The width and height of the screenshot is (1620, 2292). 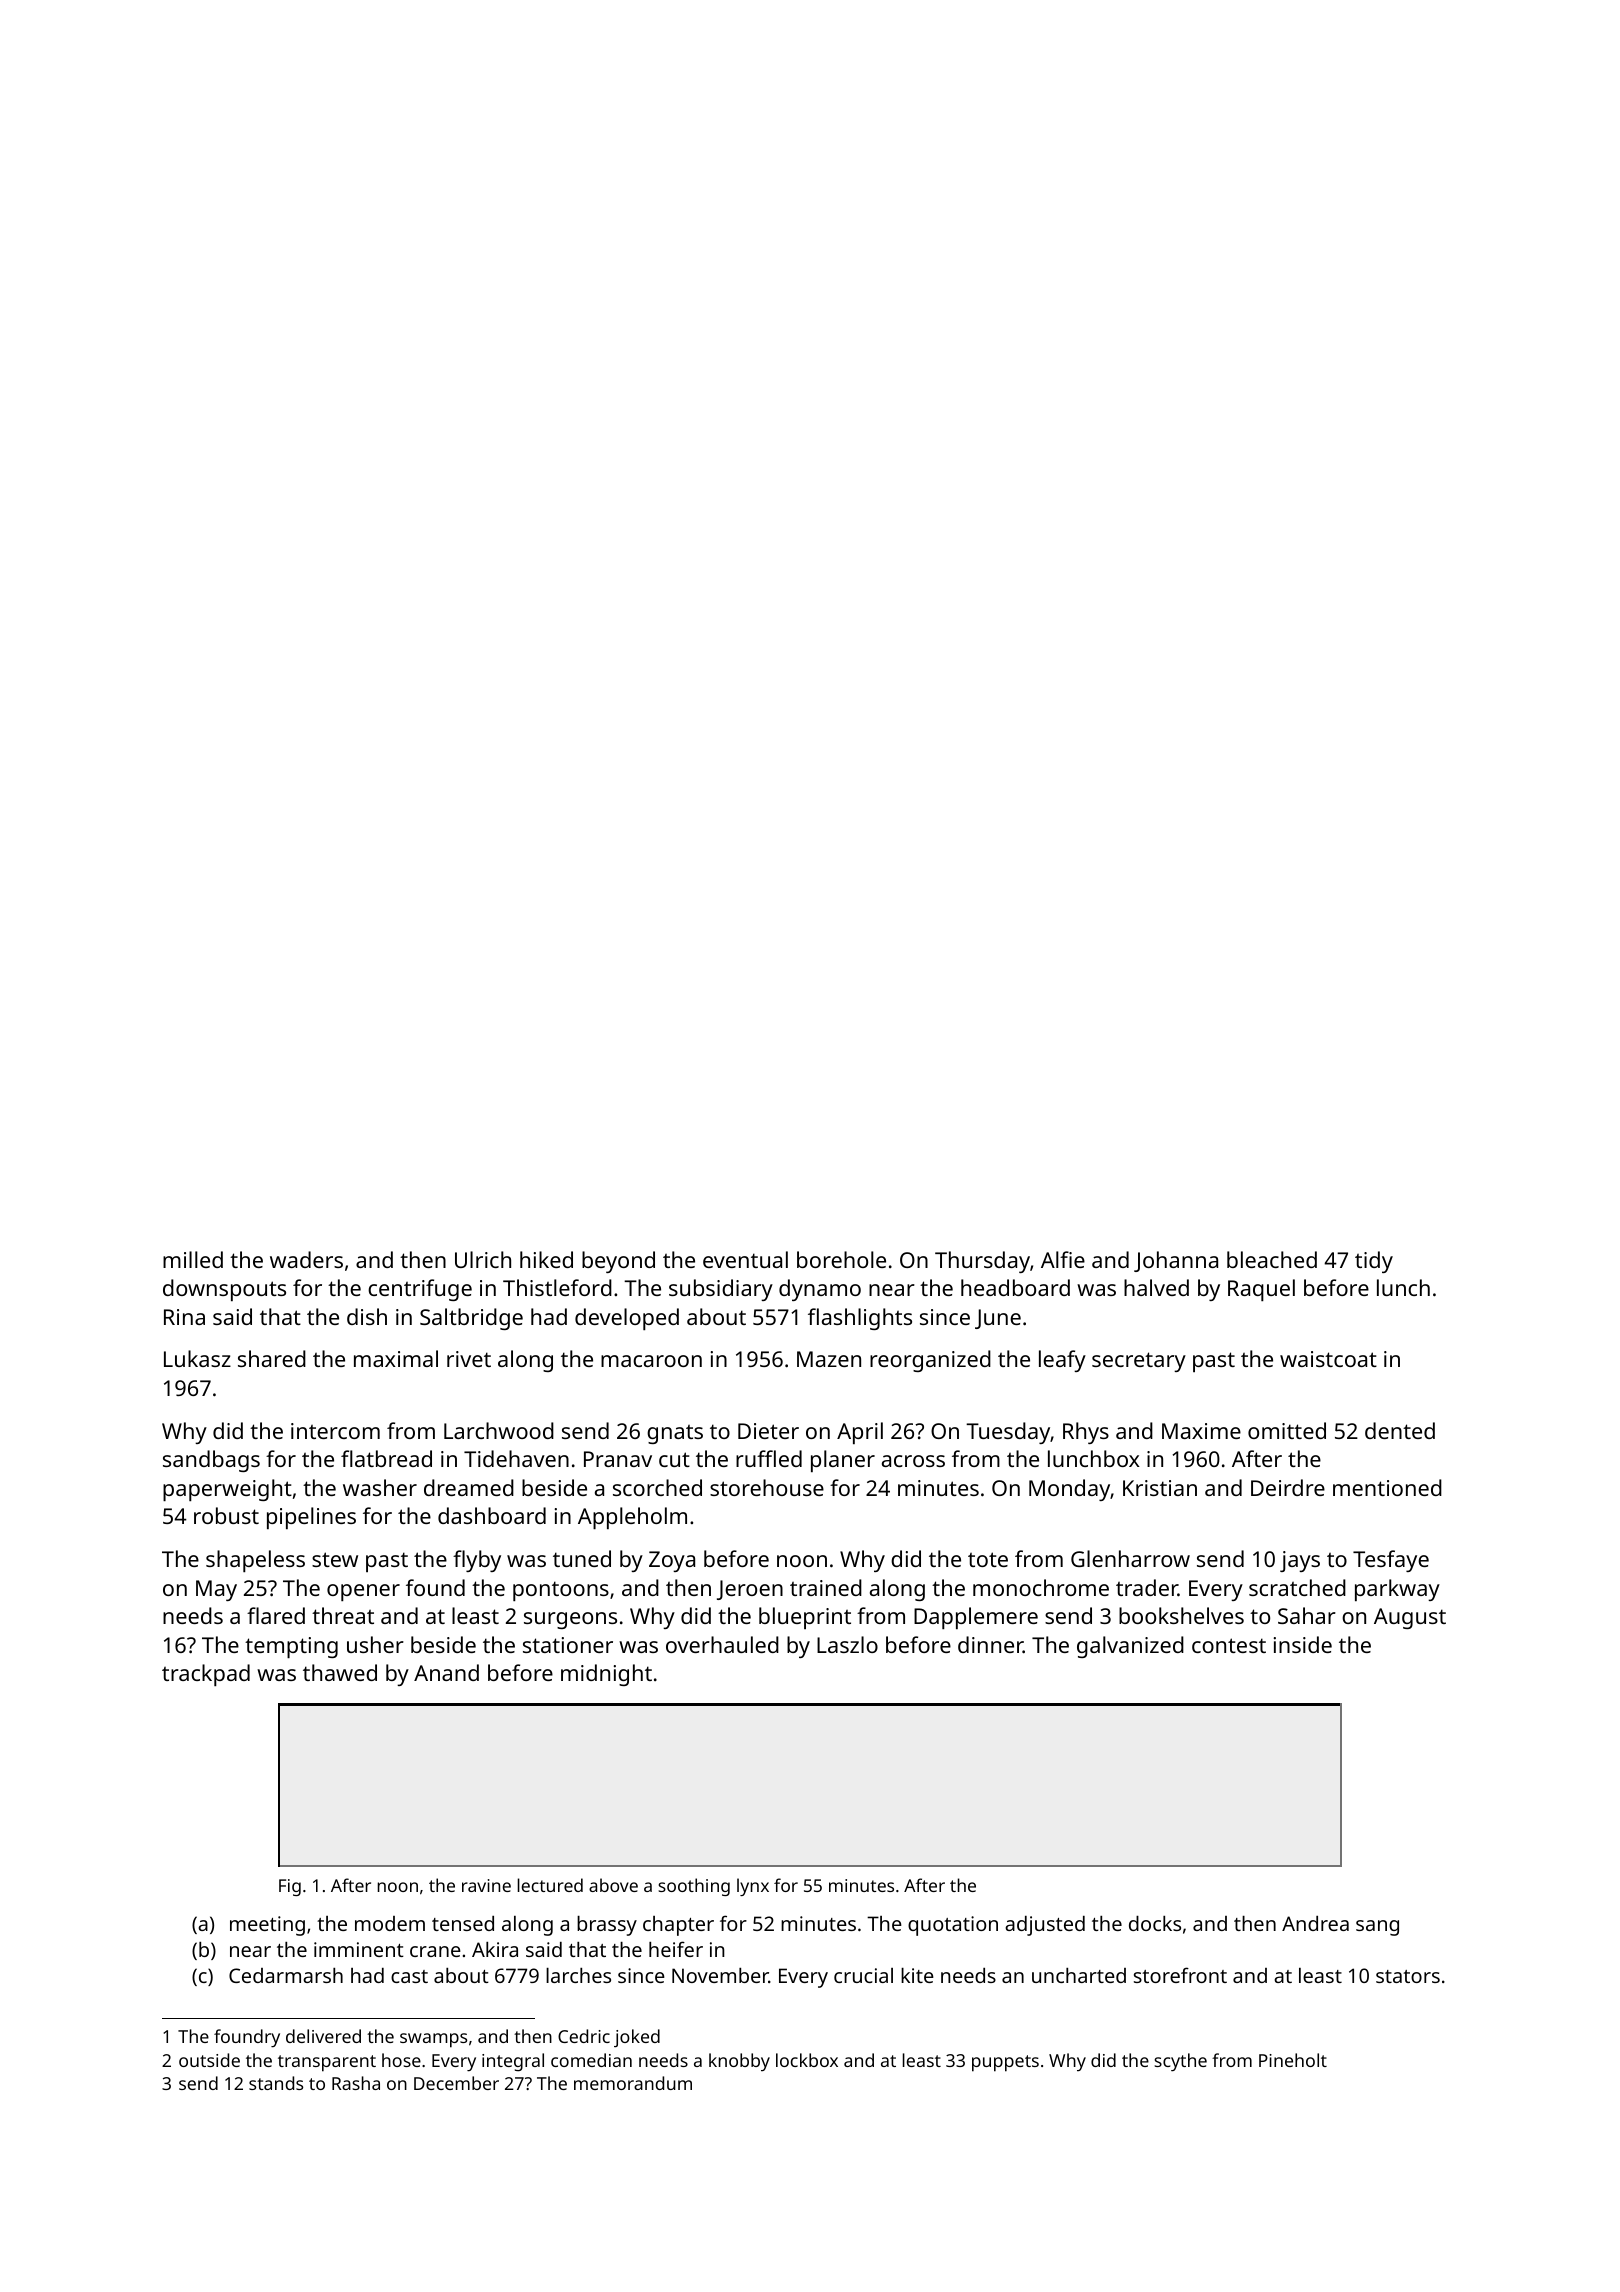 What do you see at coordinates (606, 1675) in the screenshot?
I see `midnight` at bounding box center [606, 1675].
